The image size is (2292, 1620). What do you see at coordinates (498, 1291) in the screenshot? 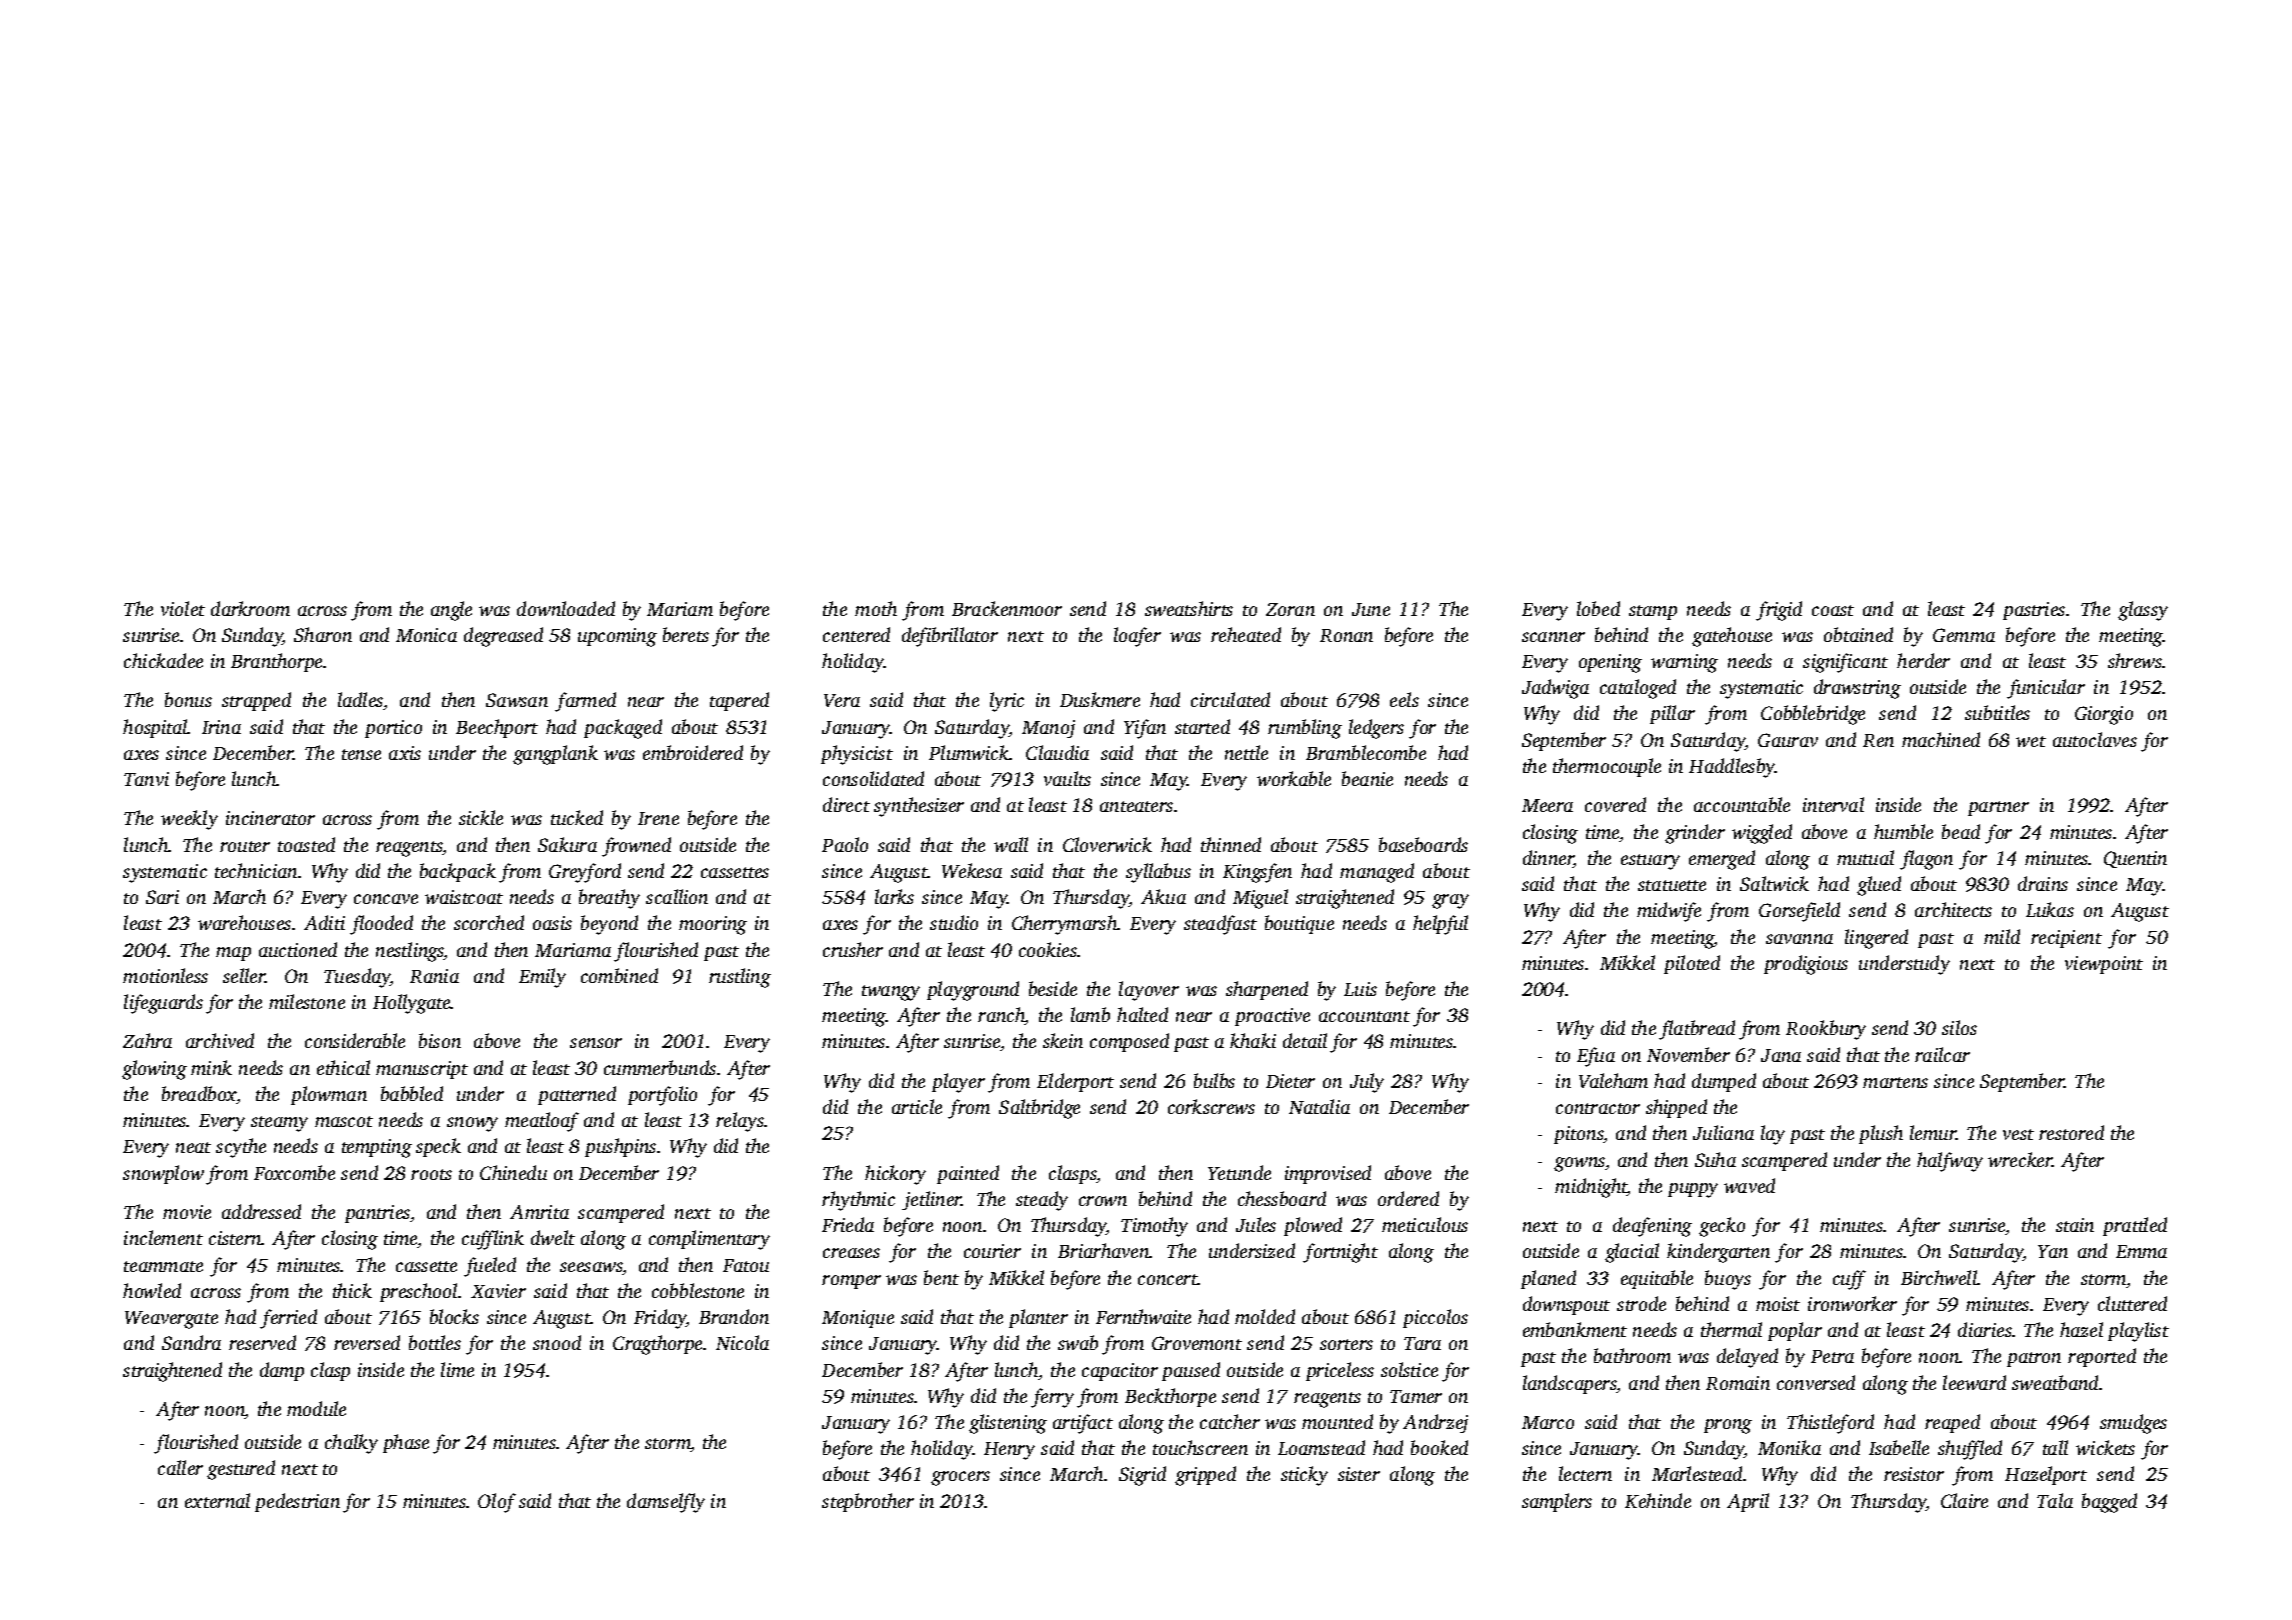
I see `Xavier` at bounding box center [498, 1291].
